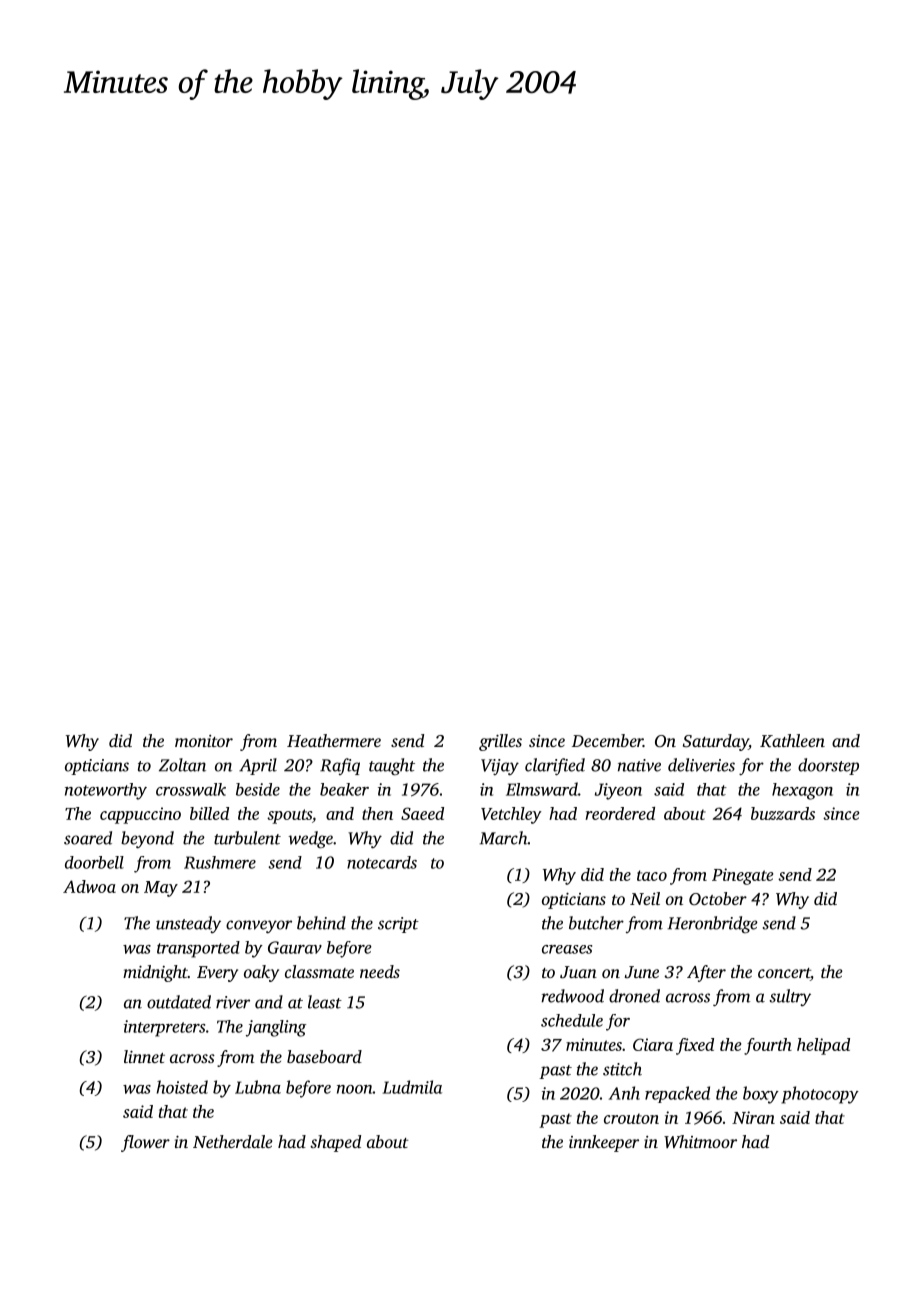  What do you see at coordinates (144, 1056) in the screenshot?
I see `linnet` at bounding box center [144, 1056].
